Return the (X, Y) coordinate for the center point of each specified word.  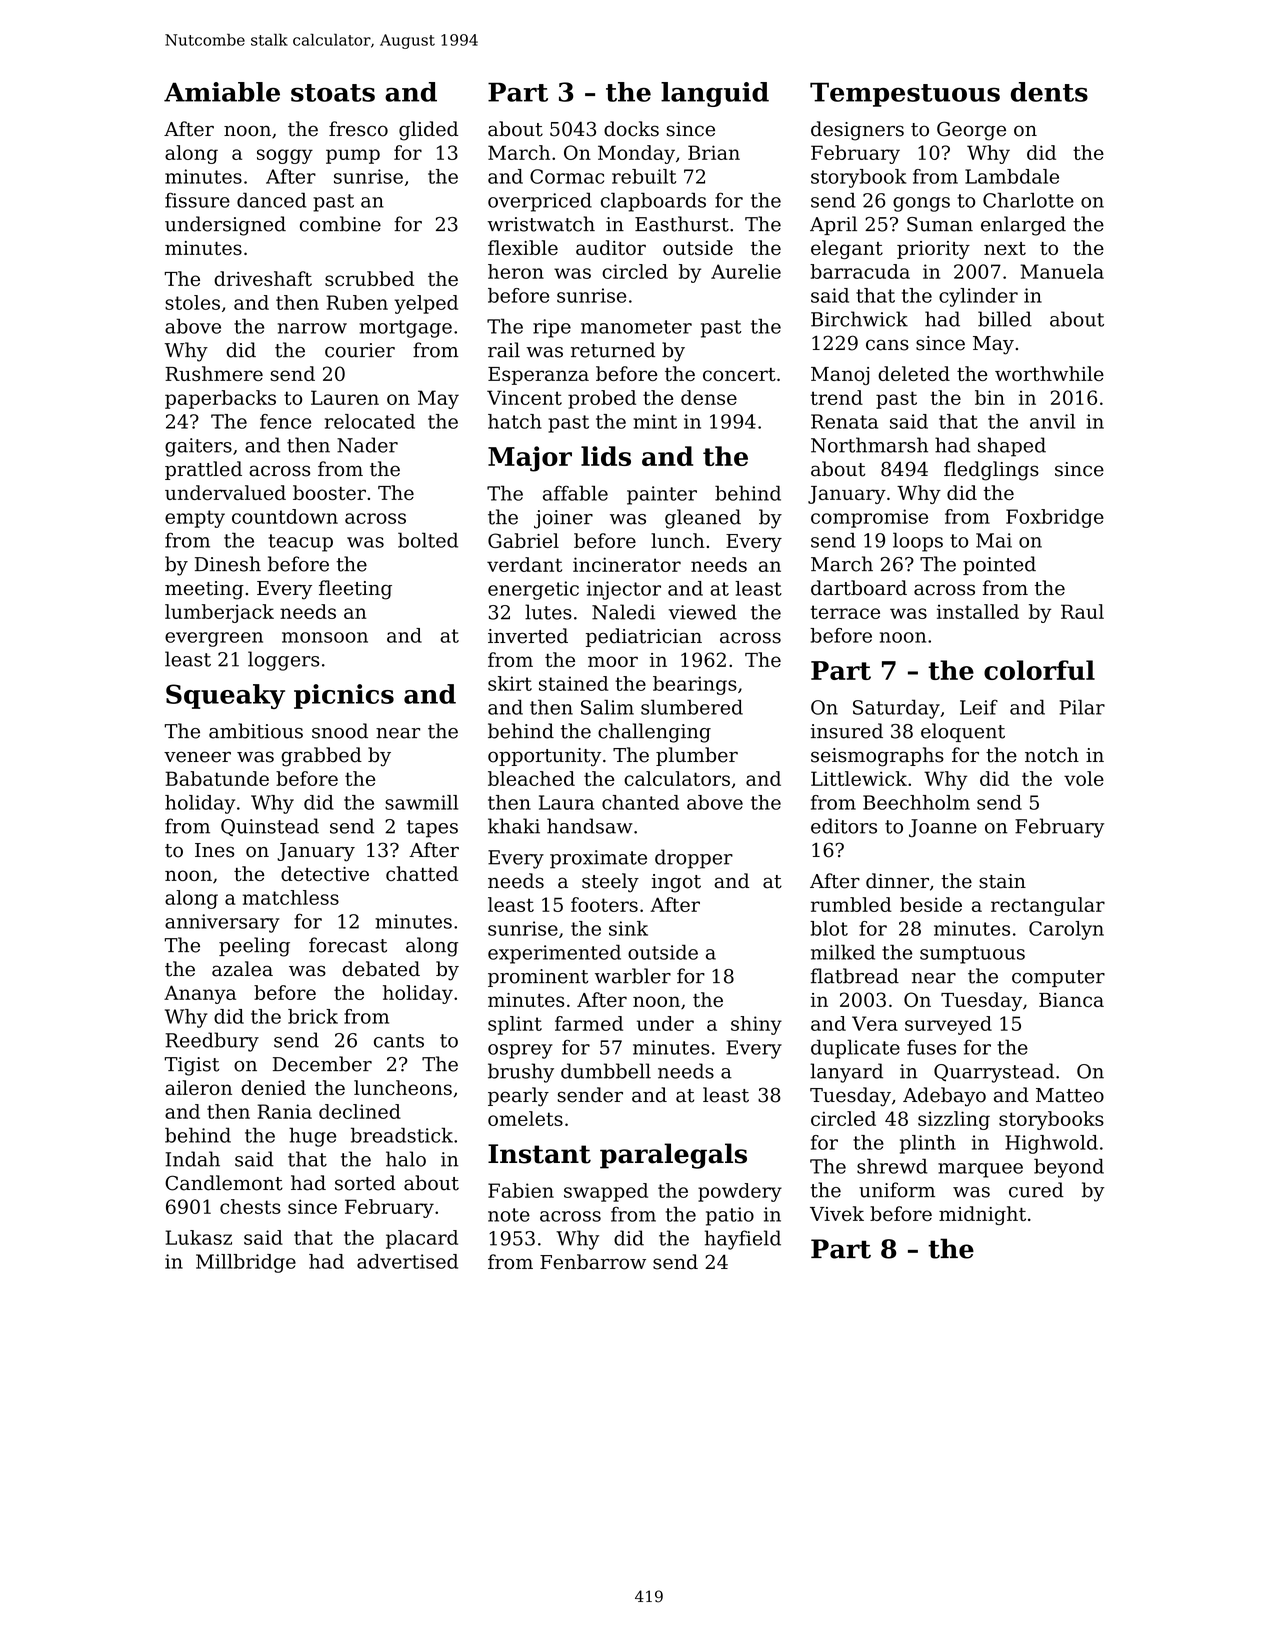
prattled (203, 470)
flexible (523, 247)
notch (1052, 755)
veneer (197, 757)
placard (422, 1239)
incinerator (627, 564)
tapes (432, 829)
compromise (869, 518)
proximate (598, 859)
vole (1084, 778)
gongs (921, 204)
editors (844, 826)
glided (428, 131)
